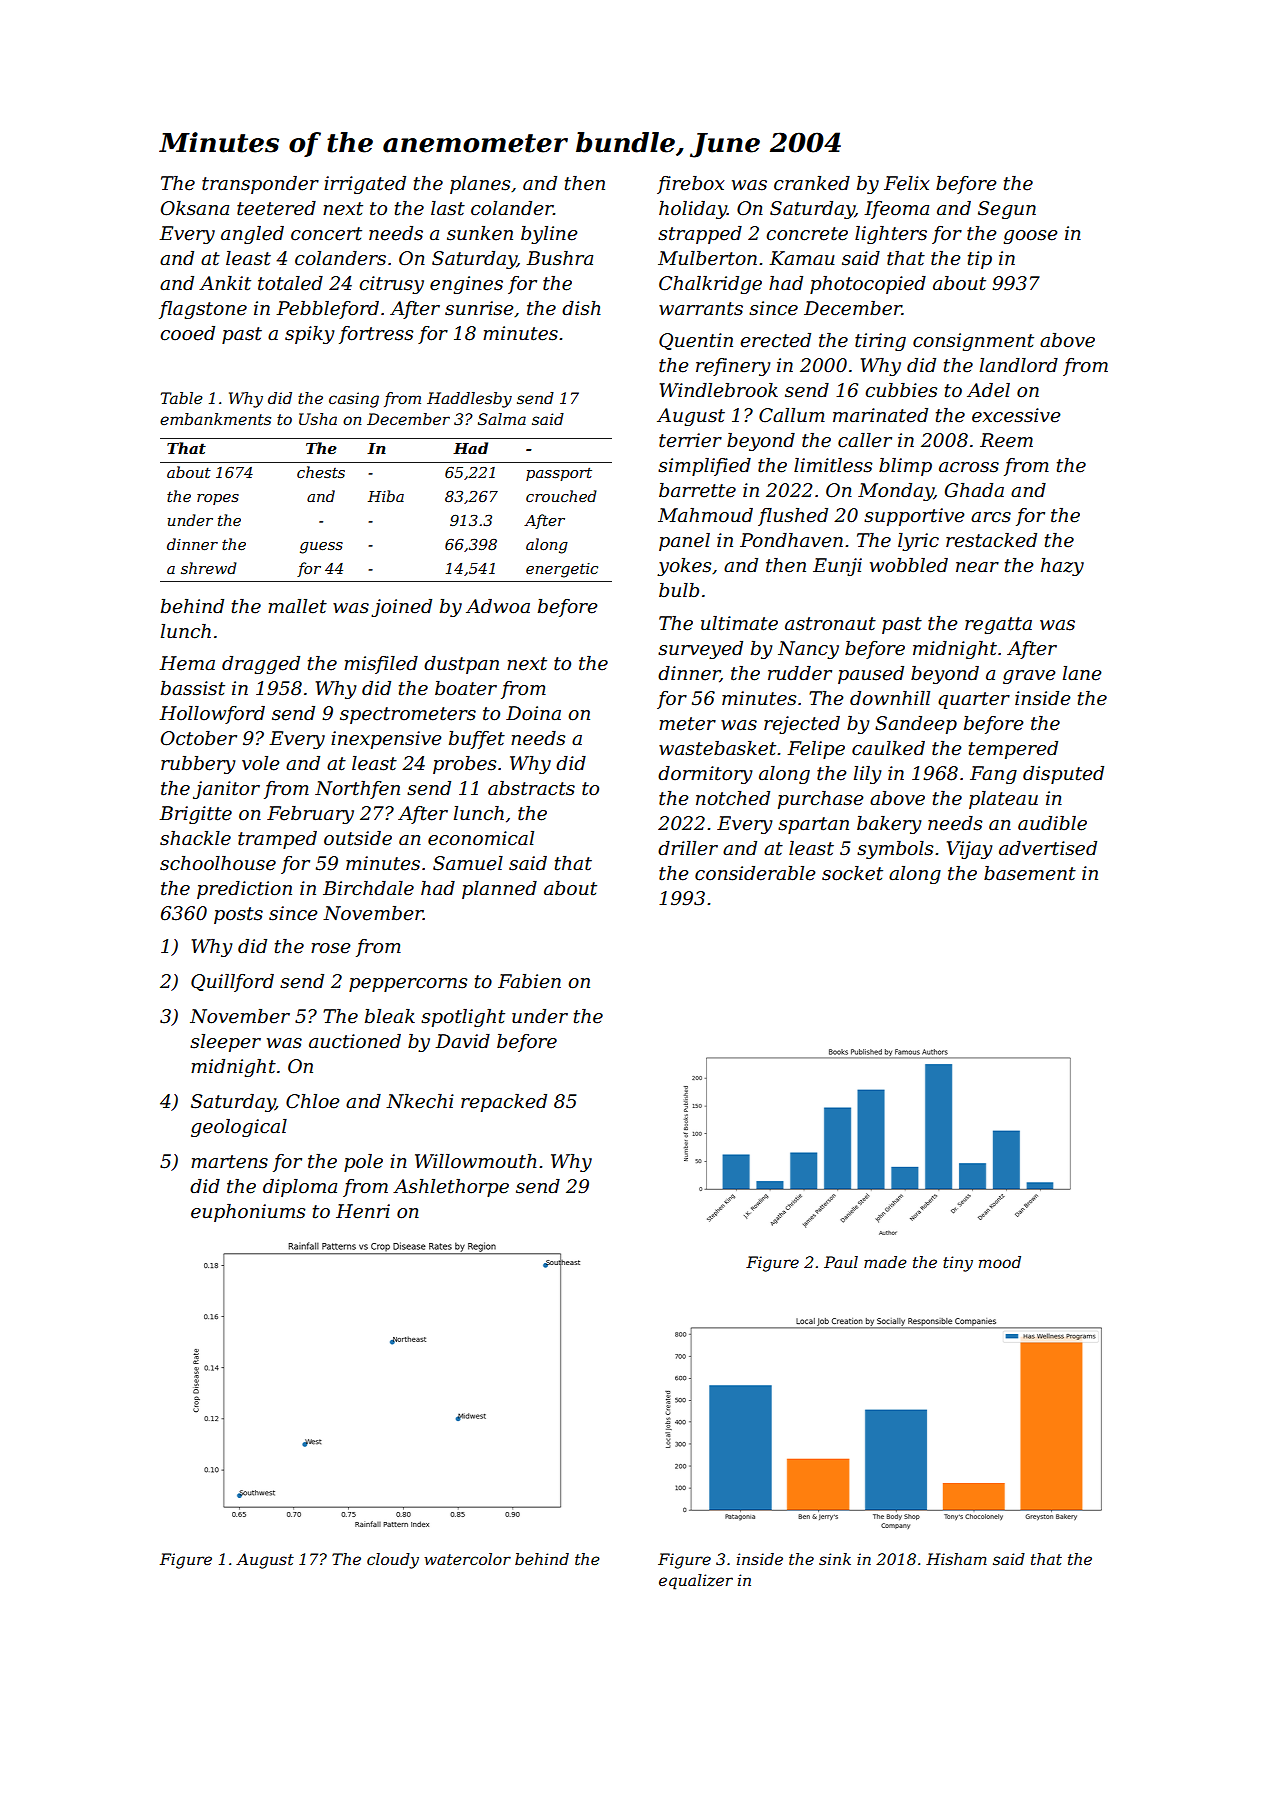  I want to click on firebox, so click(690, 185).
